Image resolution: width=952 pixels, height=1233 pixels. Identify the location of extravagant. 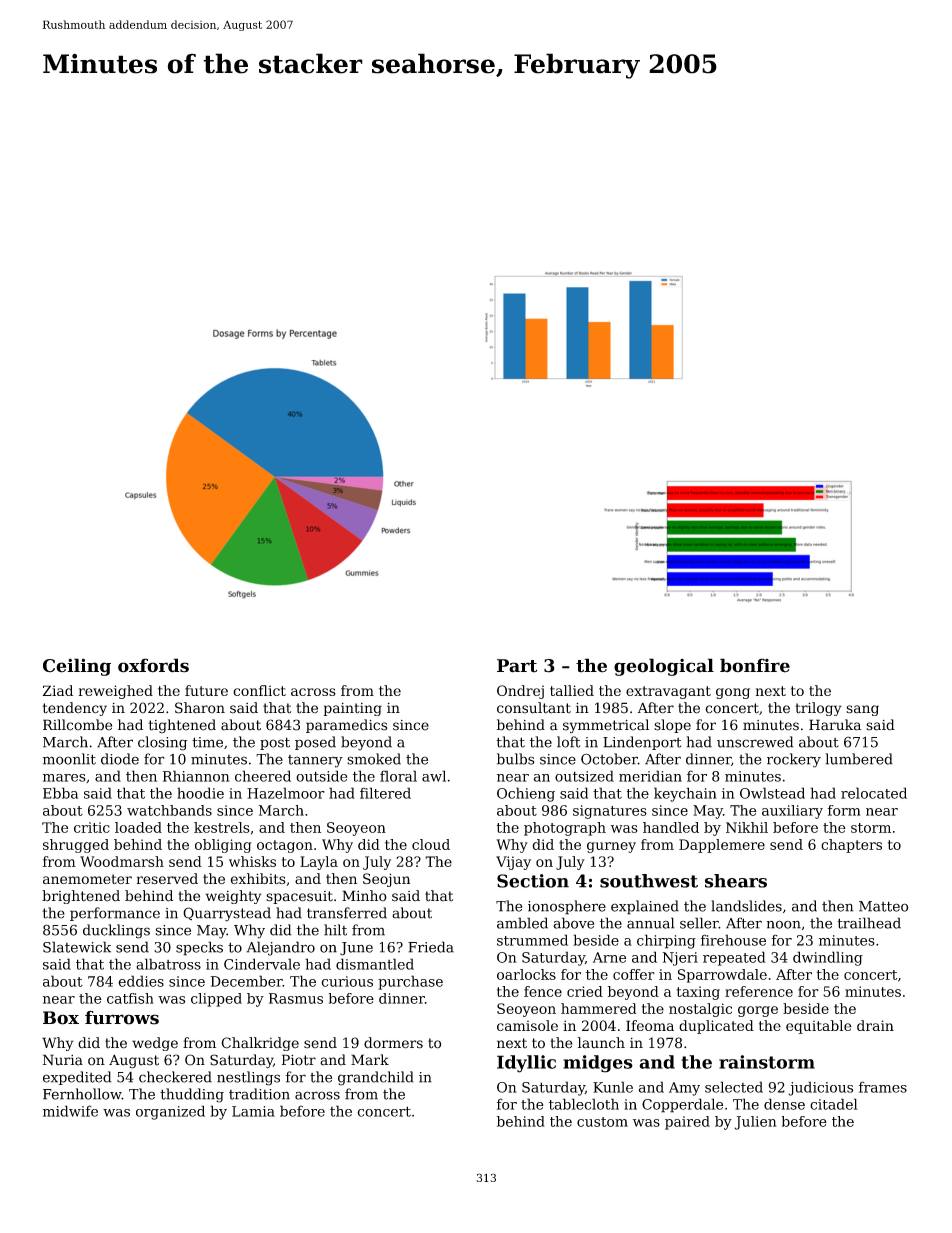
(668, 692).
